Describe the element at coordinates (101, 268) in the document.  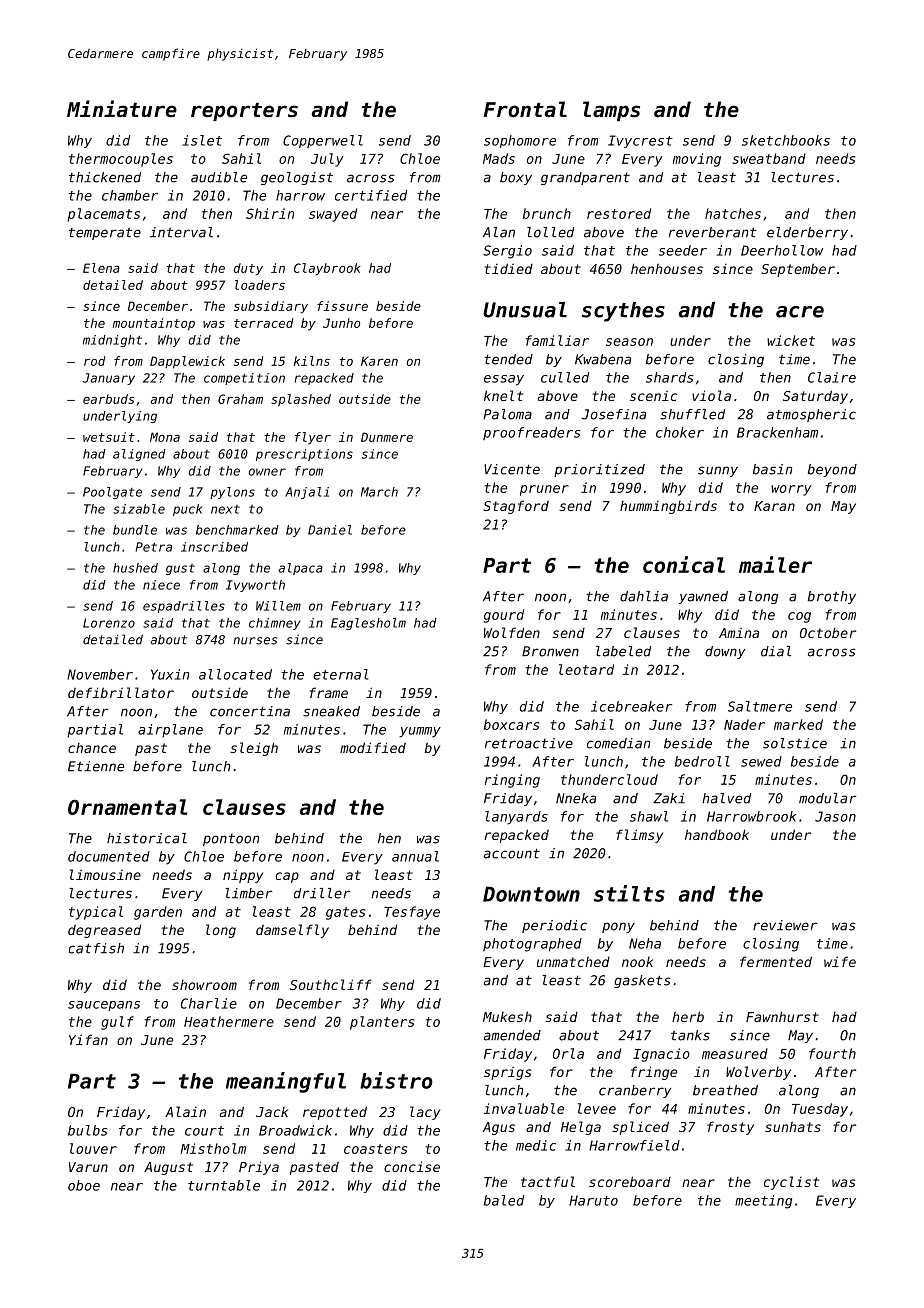
I see `Elena` at that location.
